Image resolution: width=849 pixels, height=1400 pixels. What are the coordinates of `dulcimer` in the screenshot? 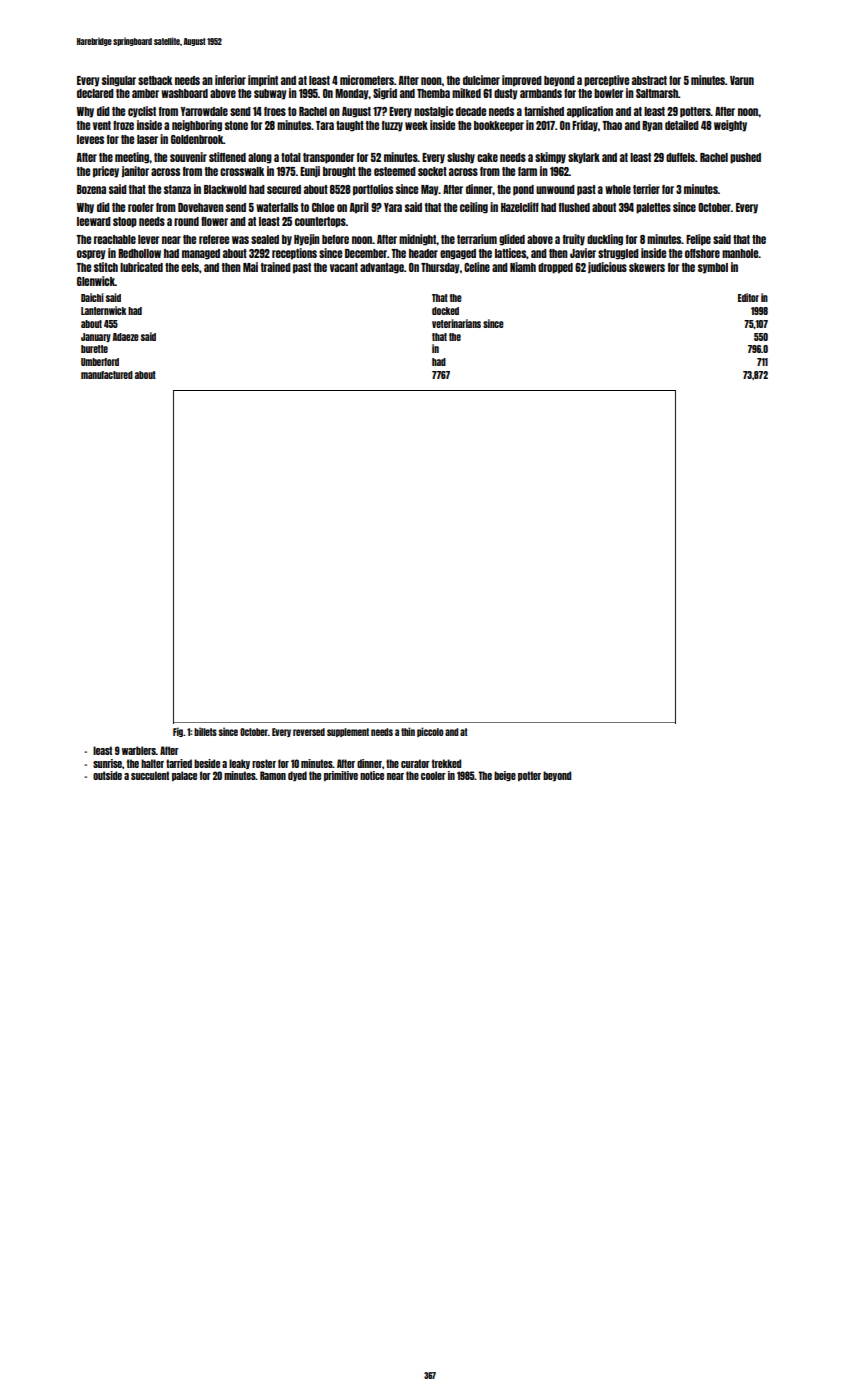 It's located at (481, 80).
